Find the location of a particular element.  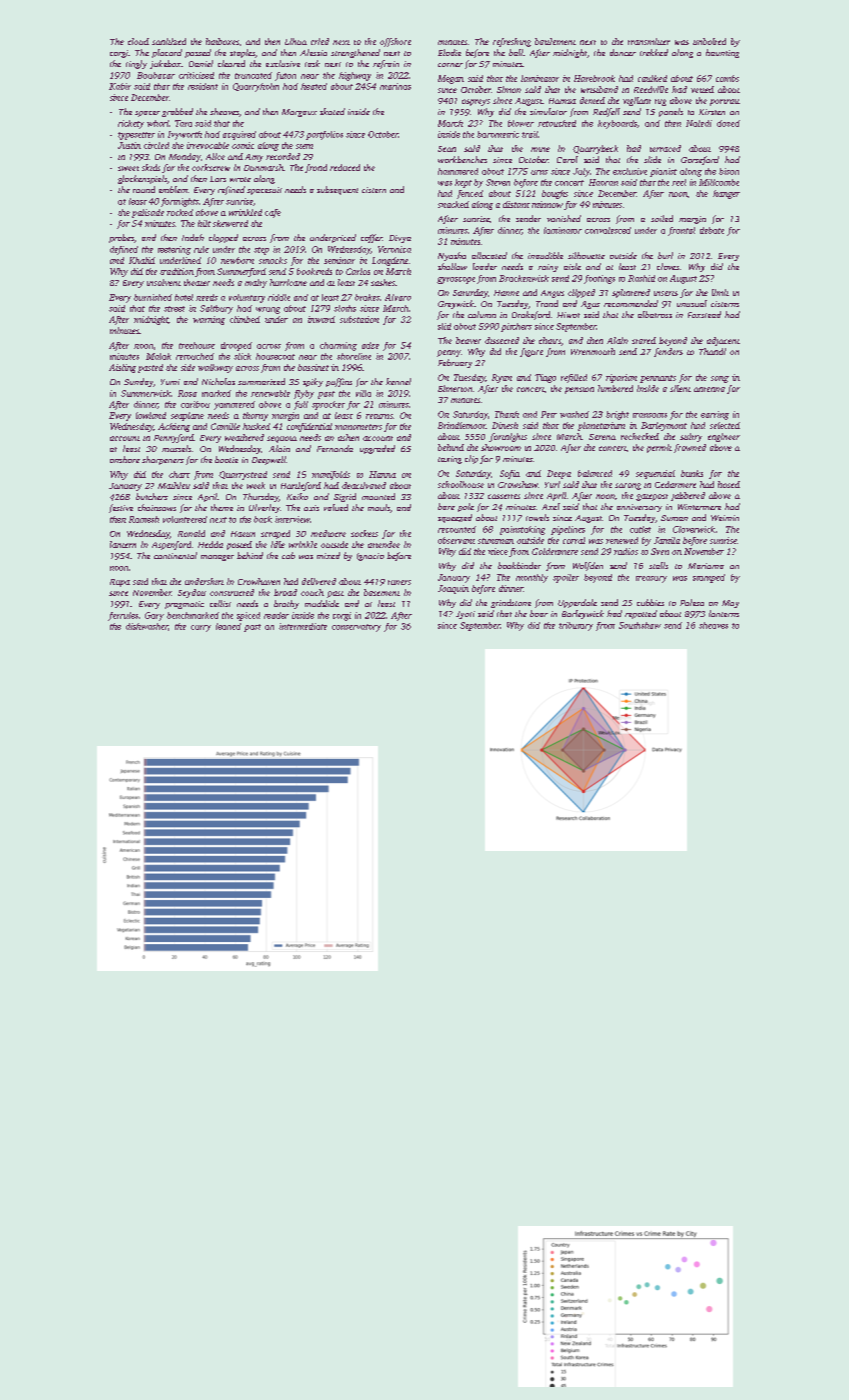

footings is located at coordinates (599, 279).
